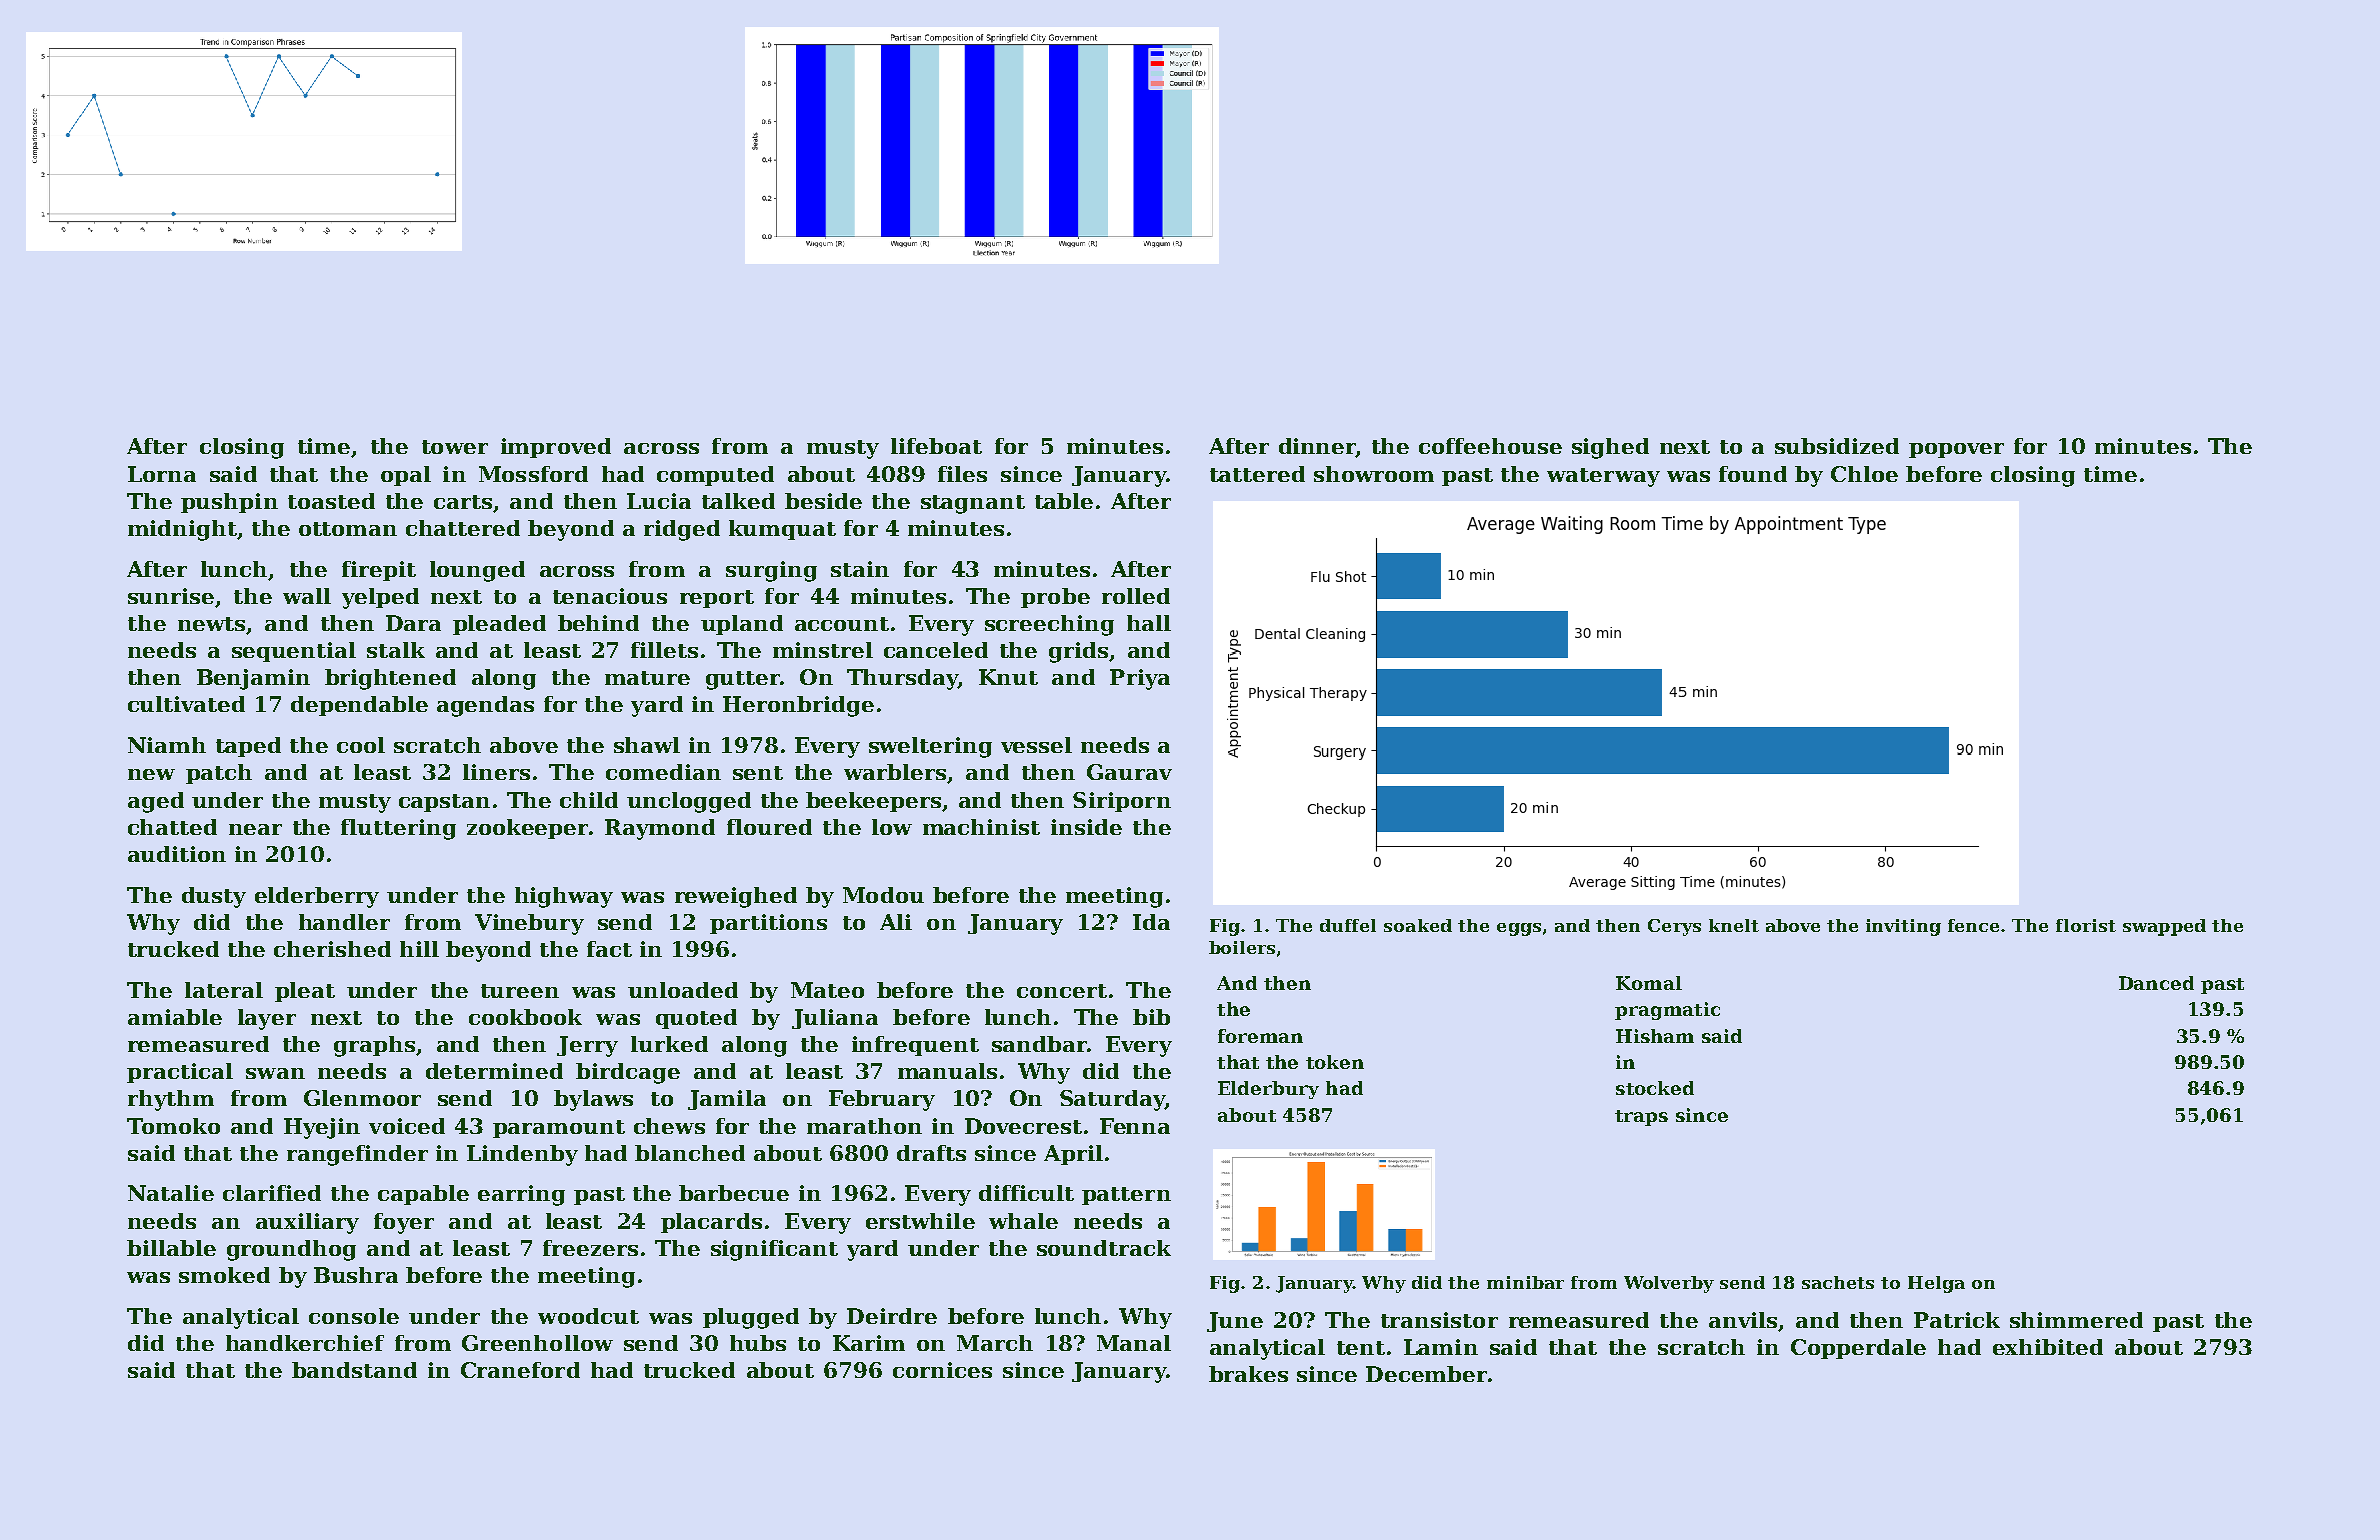 The width and height of the page is (2380, 1540). Describe the element at coordinates (527, 829) in the page. I see `zookeeper` at that location.
